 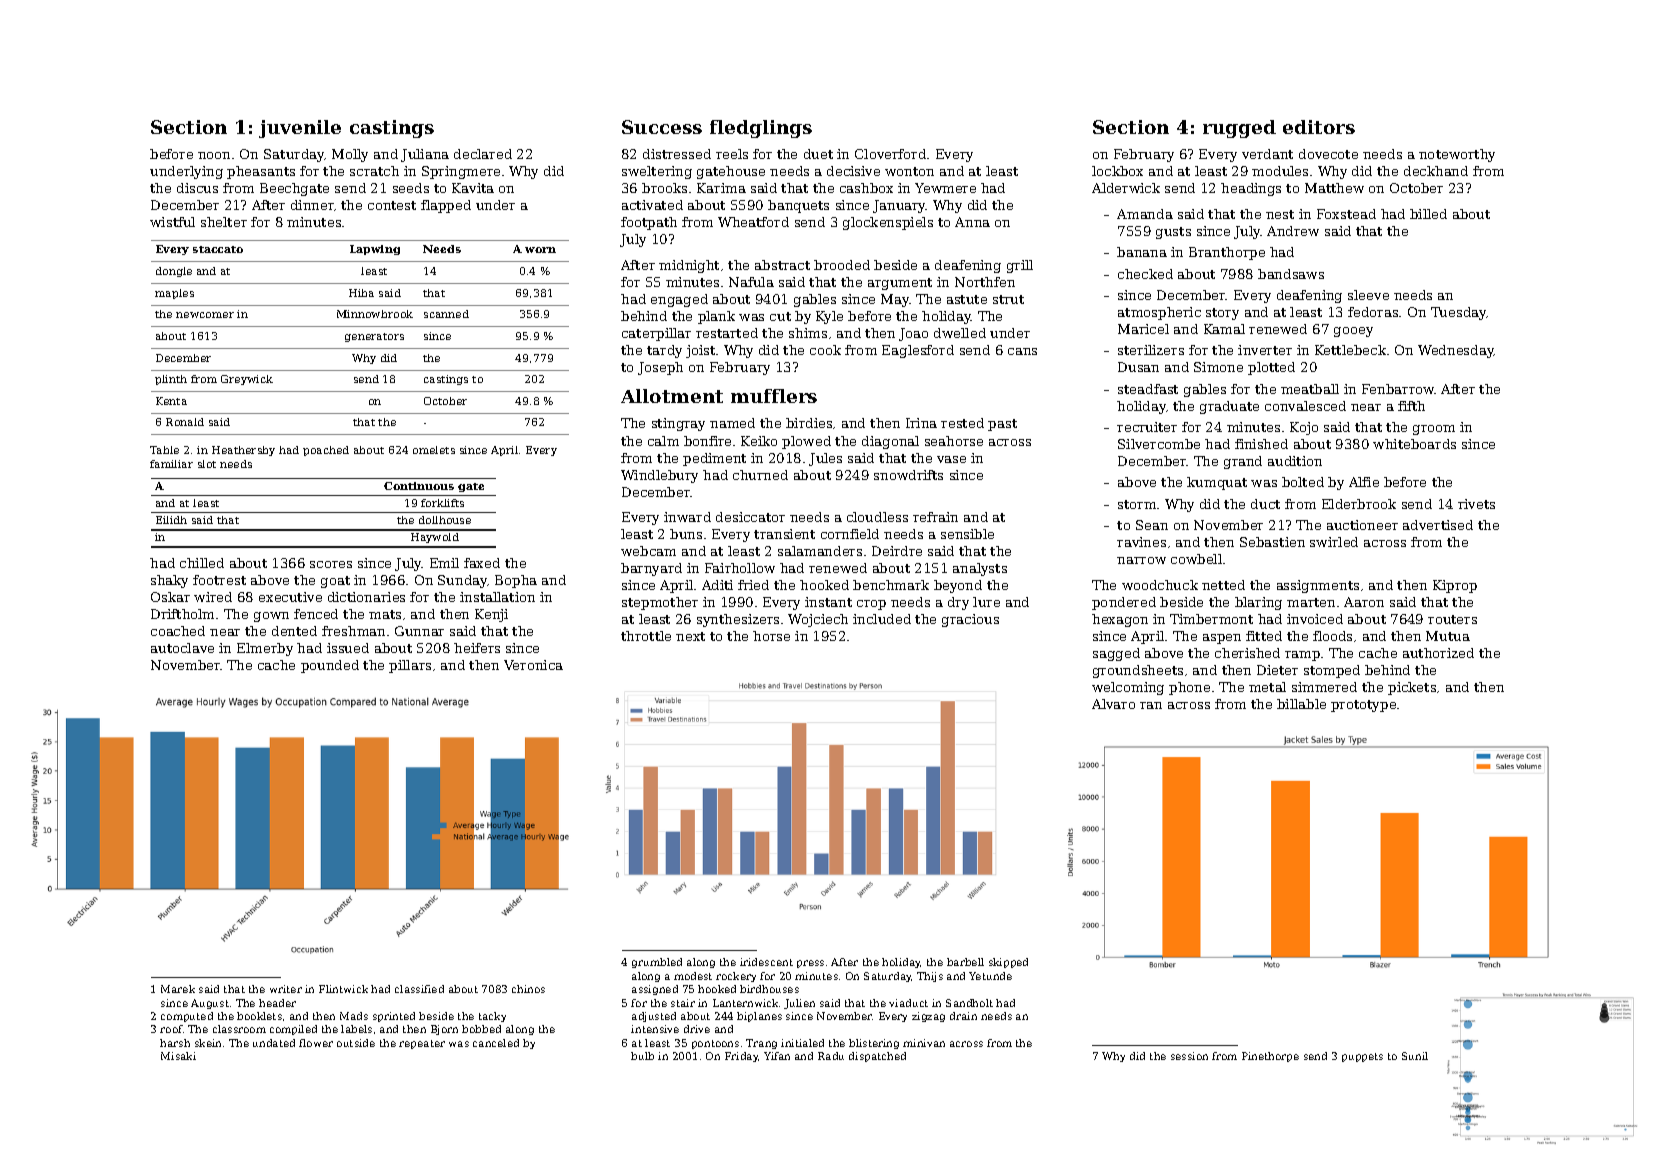 What do you see at coordinates (1415, 1056) in the screenshot?
I see `Sunil` at bounding box center [1415, 1056].
